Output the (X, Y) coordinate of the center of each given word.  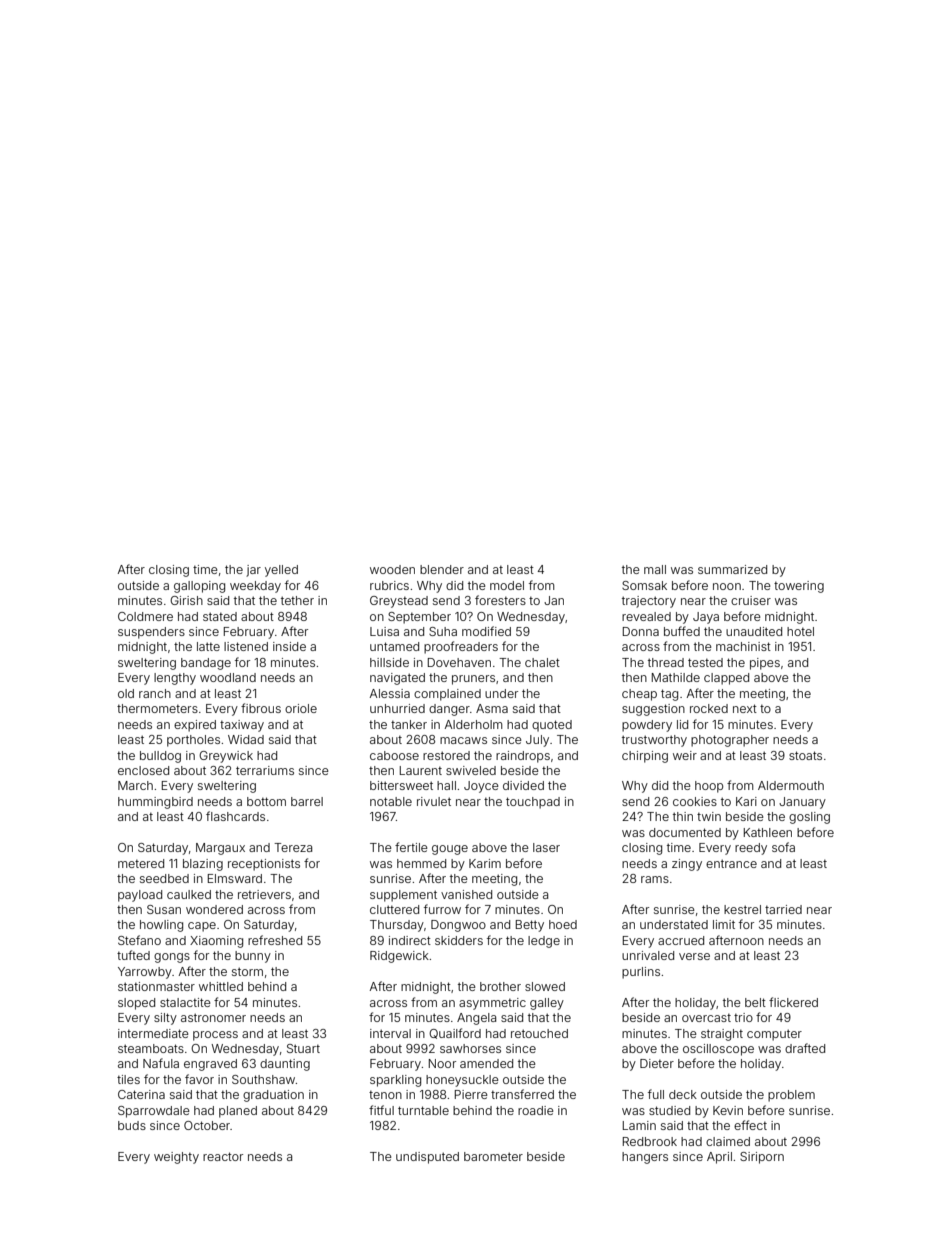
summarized (732, 569)
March (135, 785)
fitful (381, 1110)
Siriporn (762, 1158)
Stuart (303, 1048)
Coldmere (145, 616)
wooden (392, 569)
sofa (783, 847)
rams (655, 879)
